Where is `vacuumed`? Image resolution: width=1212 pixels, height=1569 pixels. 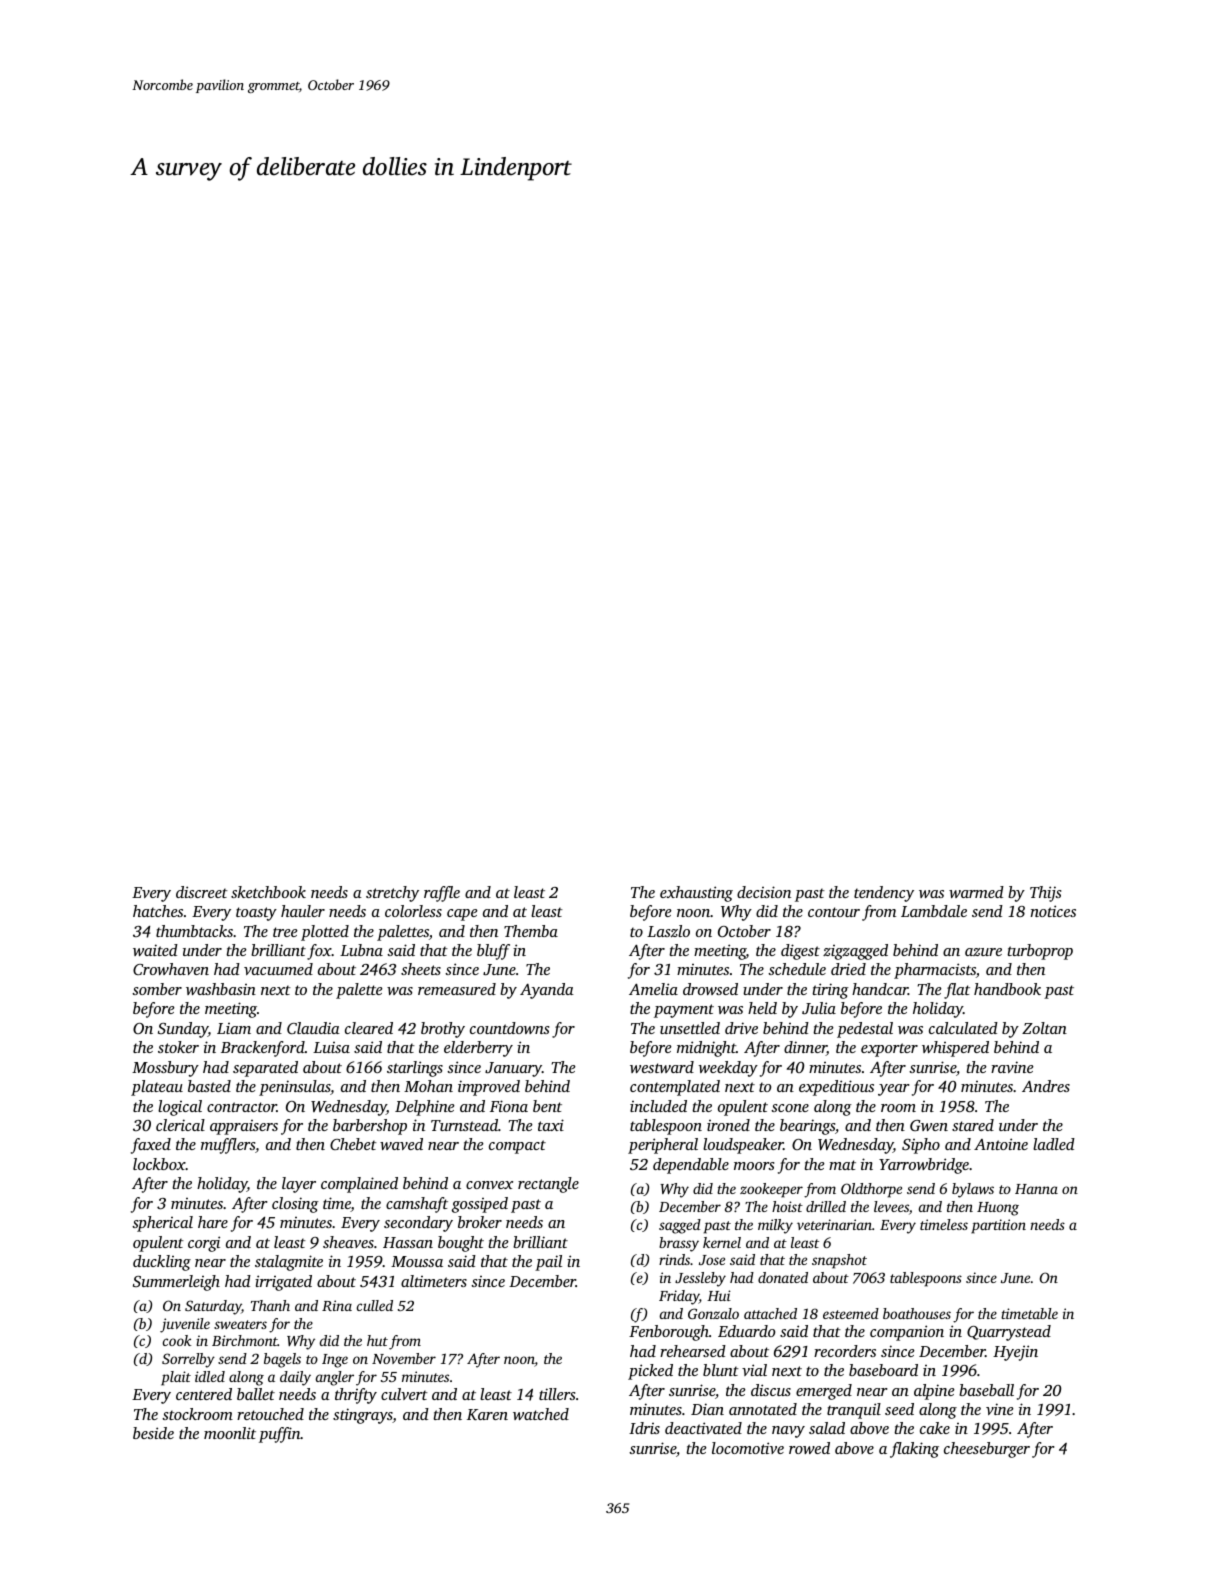 vacuumed is located at coordinates (278, 969).
